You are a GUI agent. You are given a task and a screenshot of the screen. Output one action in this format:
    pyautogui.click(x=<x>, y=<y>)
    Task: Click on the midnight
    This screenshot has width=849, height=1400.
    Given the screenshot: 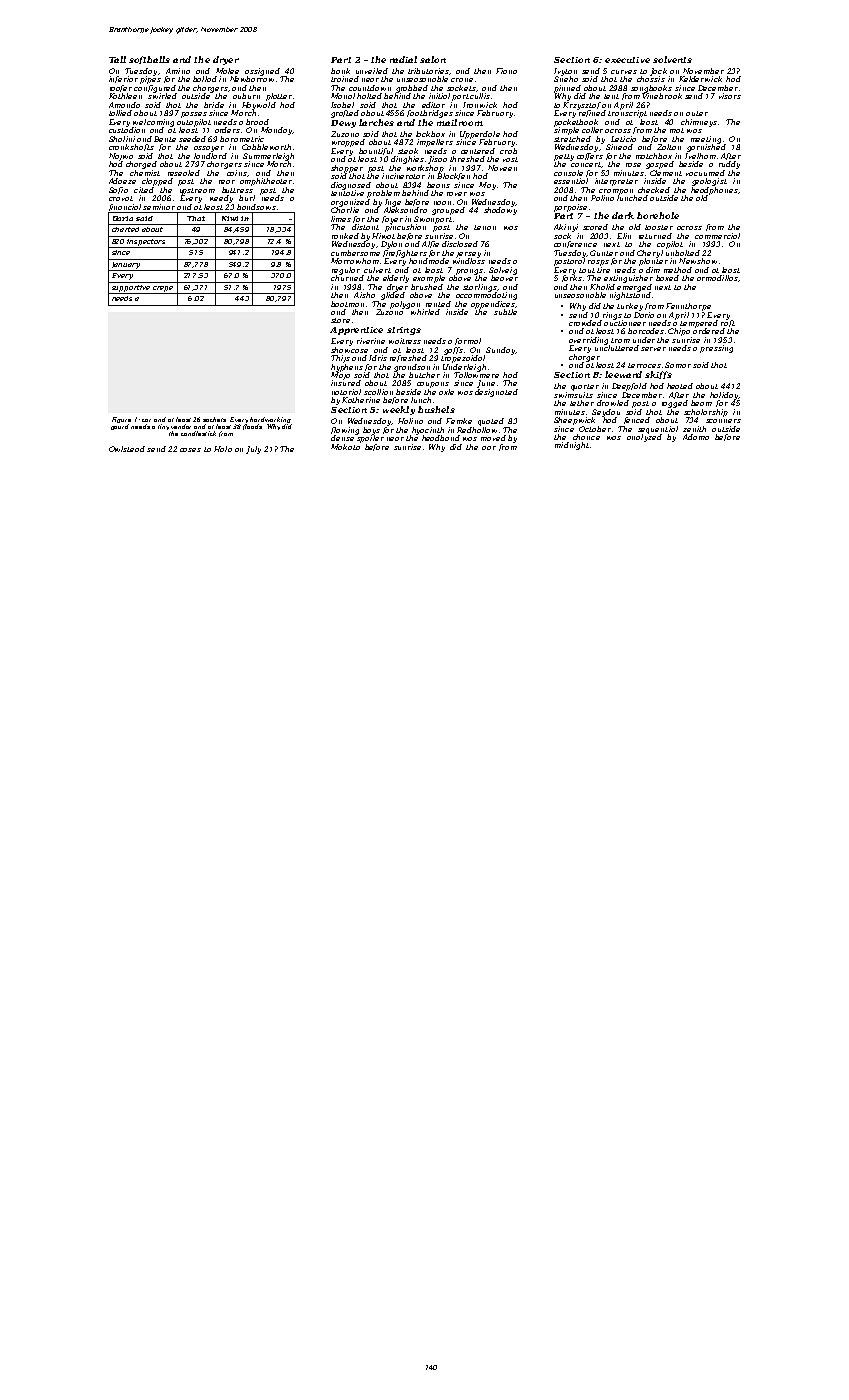 What is the action you would take?
    pyautogui.click(x=572, y=446)
